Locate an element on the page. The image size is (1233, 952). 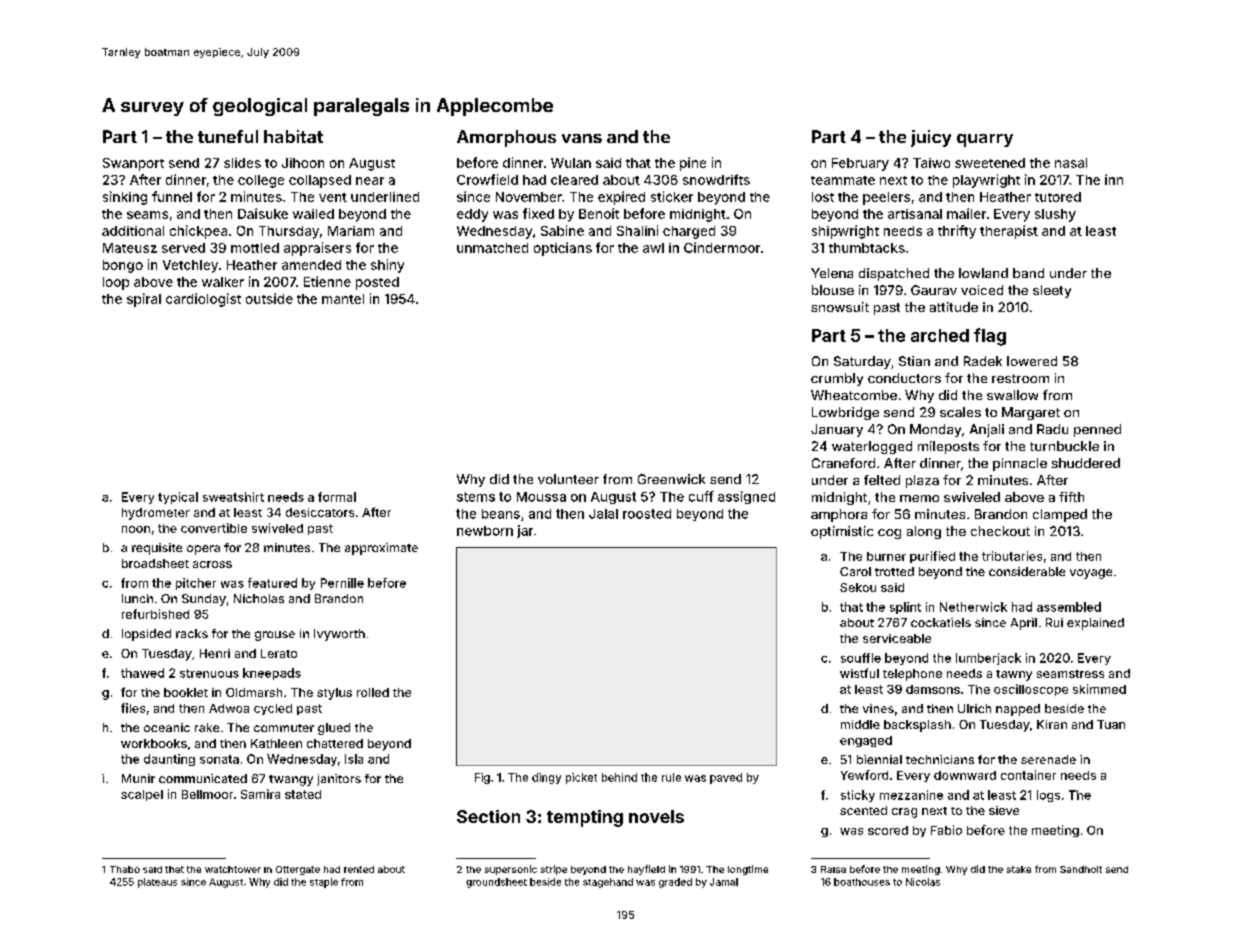
tuneful is located at coordinates (228, 136).
